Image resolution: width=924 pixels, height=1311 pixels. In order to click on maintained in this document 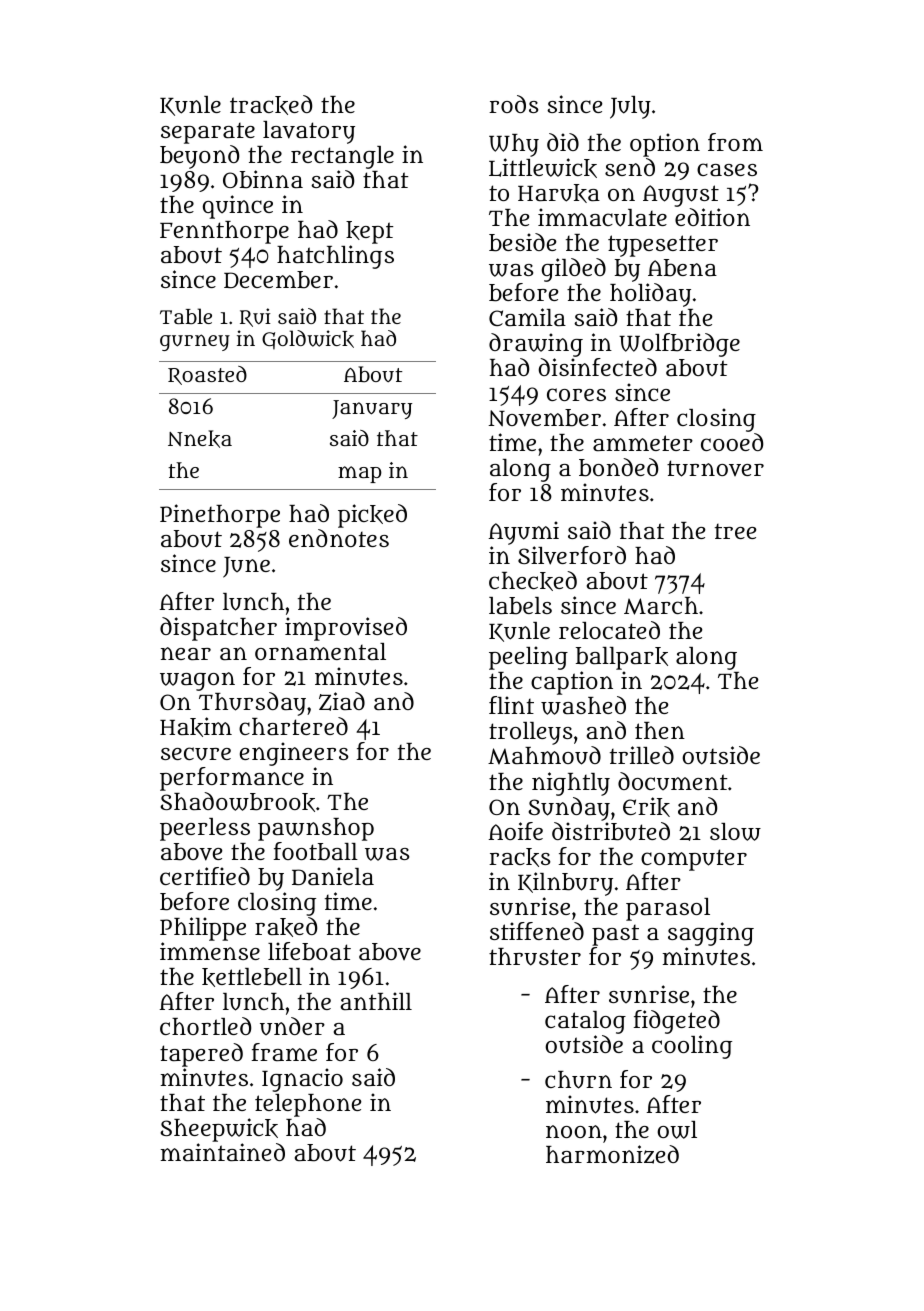, I will do `click(223, 1152)`.
